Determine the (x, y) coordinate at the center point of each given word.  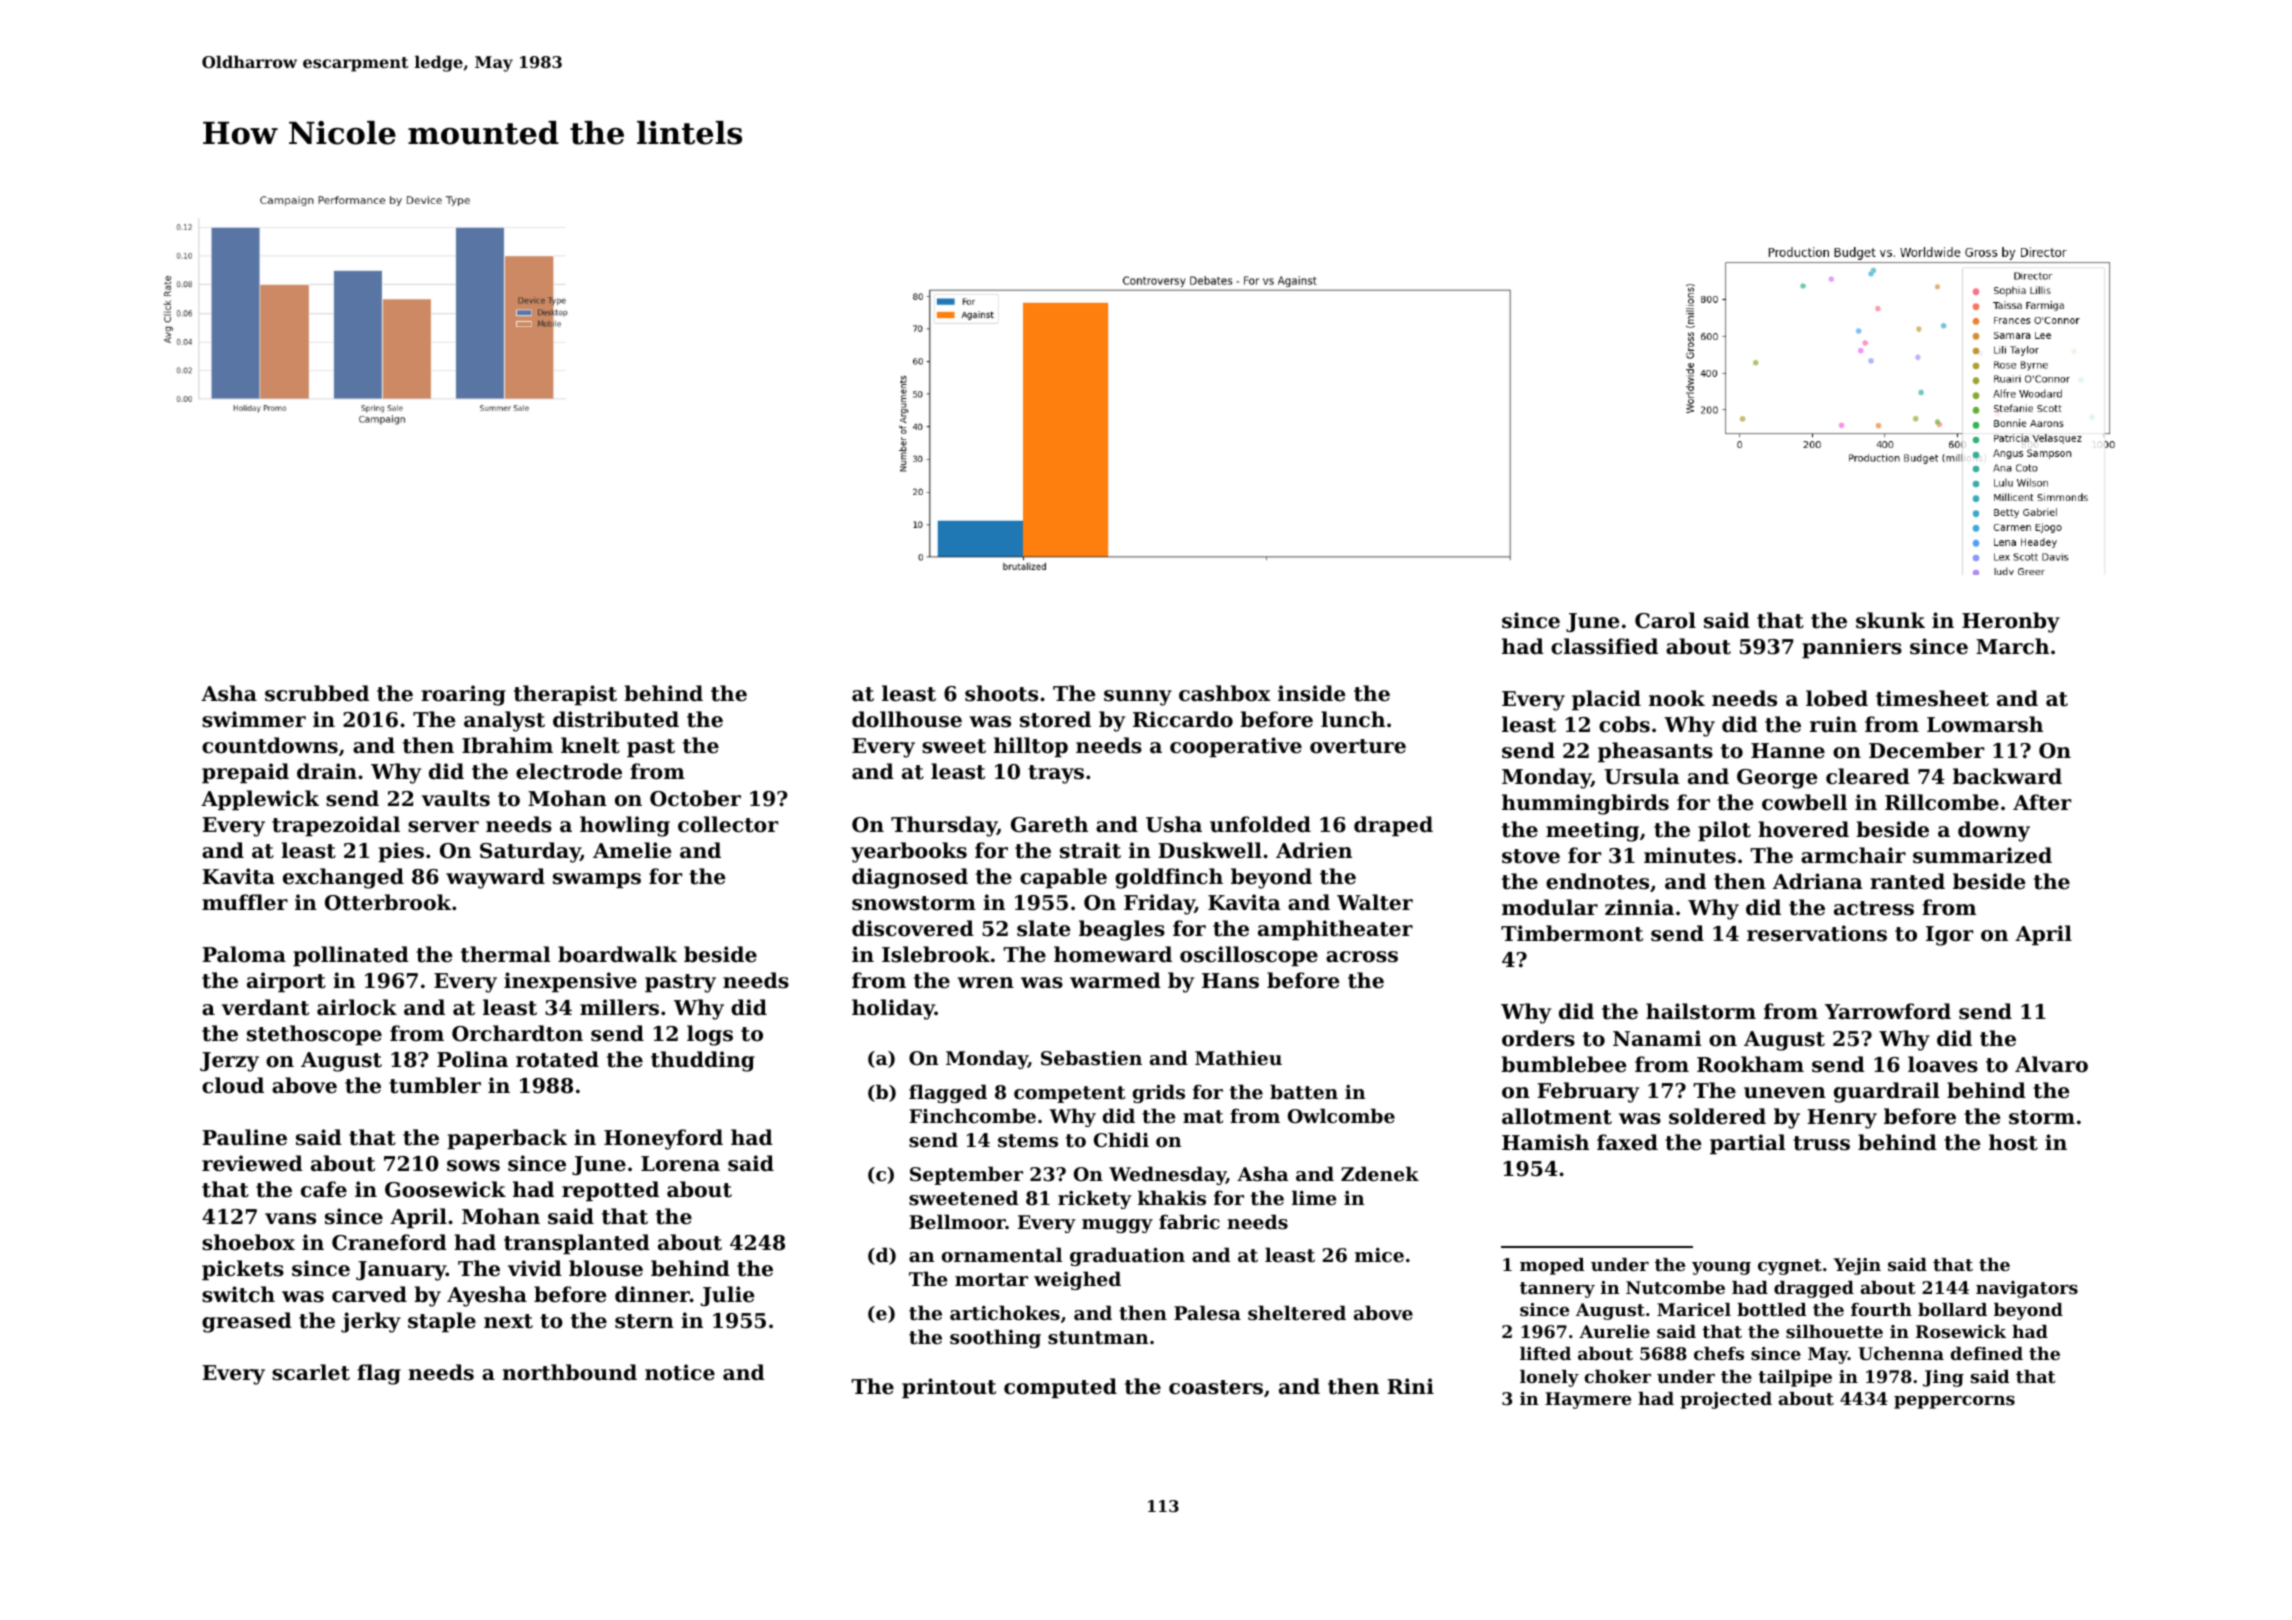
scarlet (311, 1372)
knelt (590, 745)
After (2042, 802)
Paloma (244, 954)
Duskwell (1210, 850)
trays (1056, 774)
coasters (1216, 1387)
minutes (1690, 855)
